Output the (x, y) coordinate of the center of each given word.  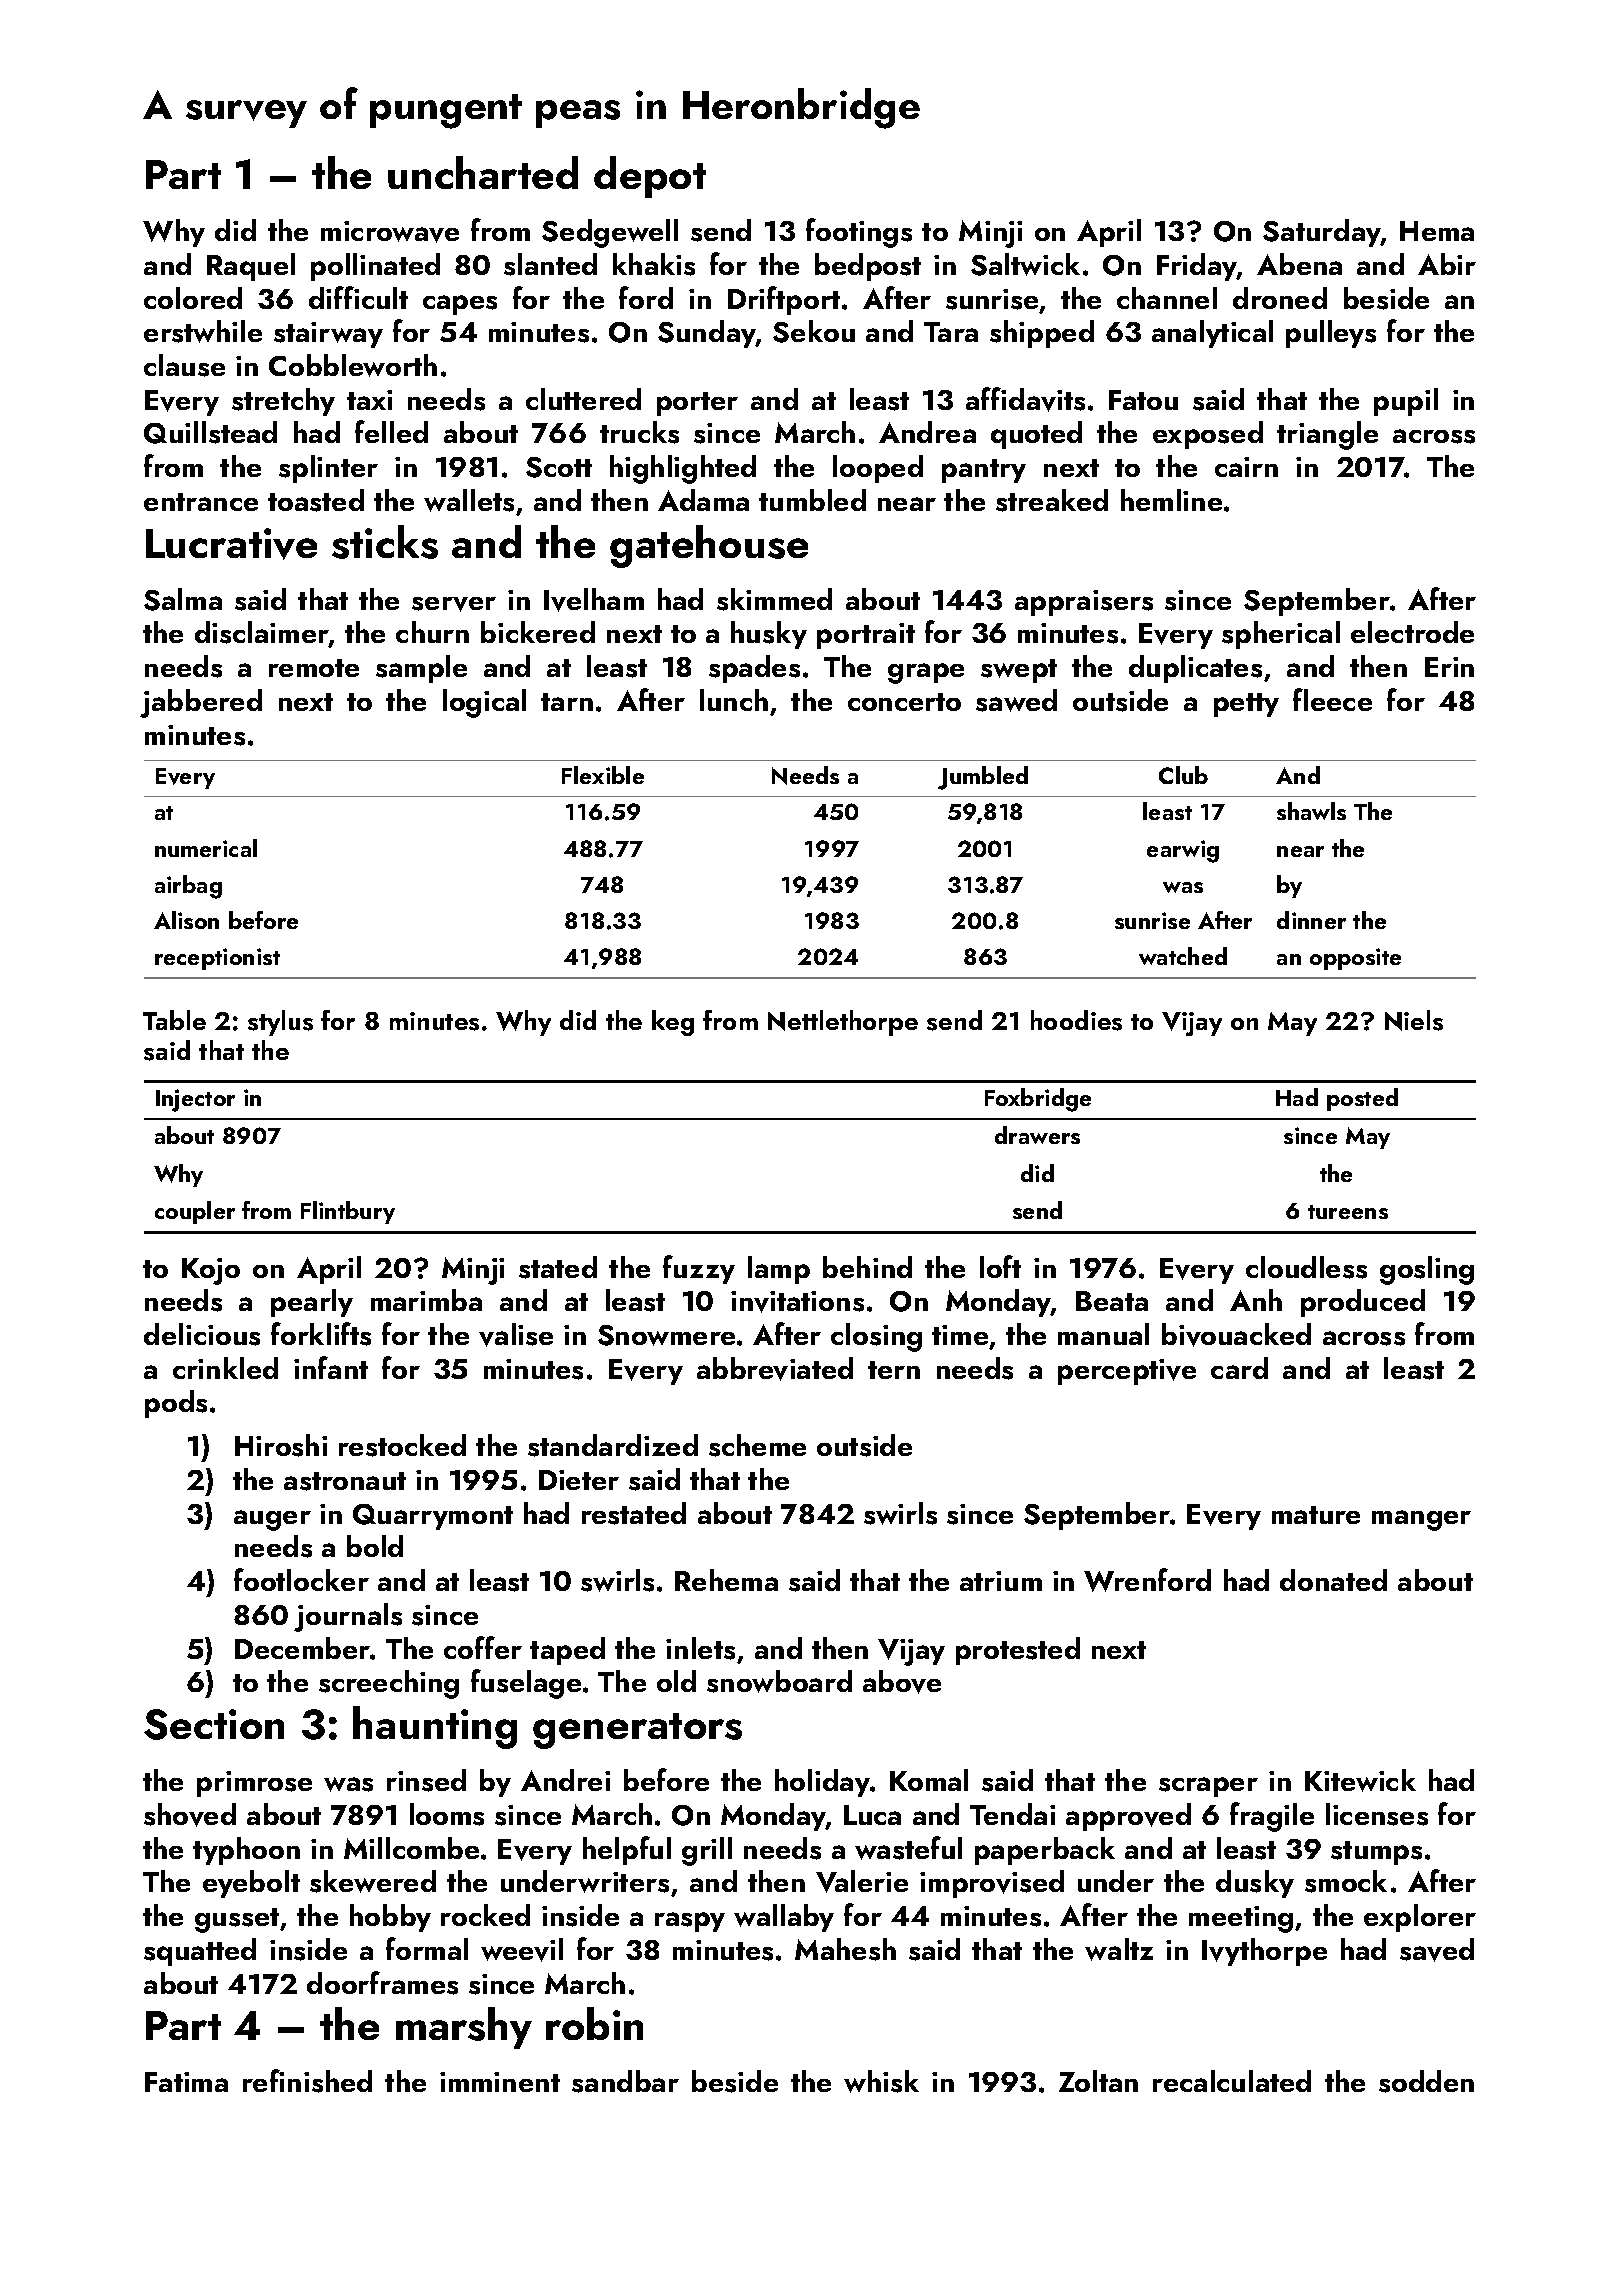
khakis (654, 264)
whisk (881, 2081)
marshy (464, 2028)
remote (314, 668)
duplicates (1195, 669)
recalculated (1232, 2081)
